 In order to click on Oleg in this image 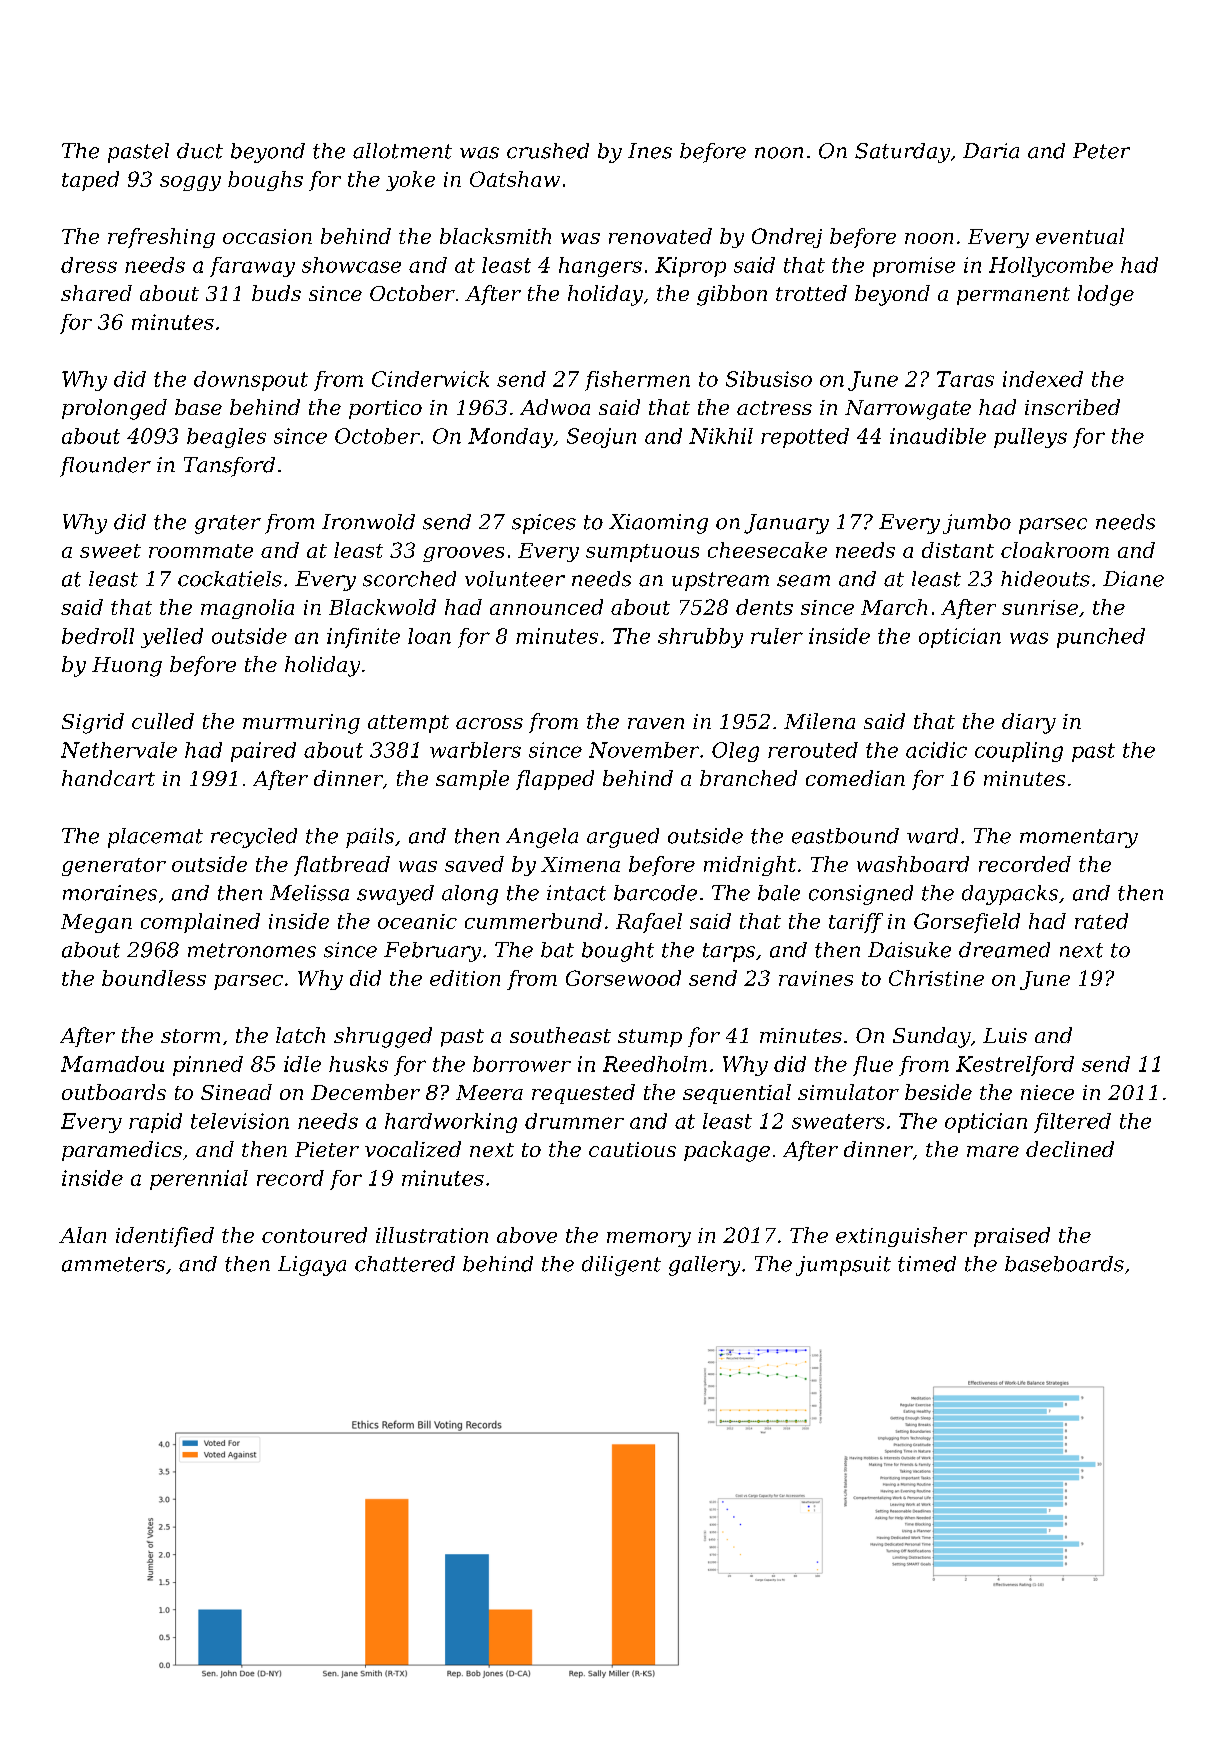, I will do `click(735, 752)`.
